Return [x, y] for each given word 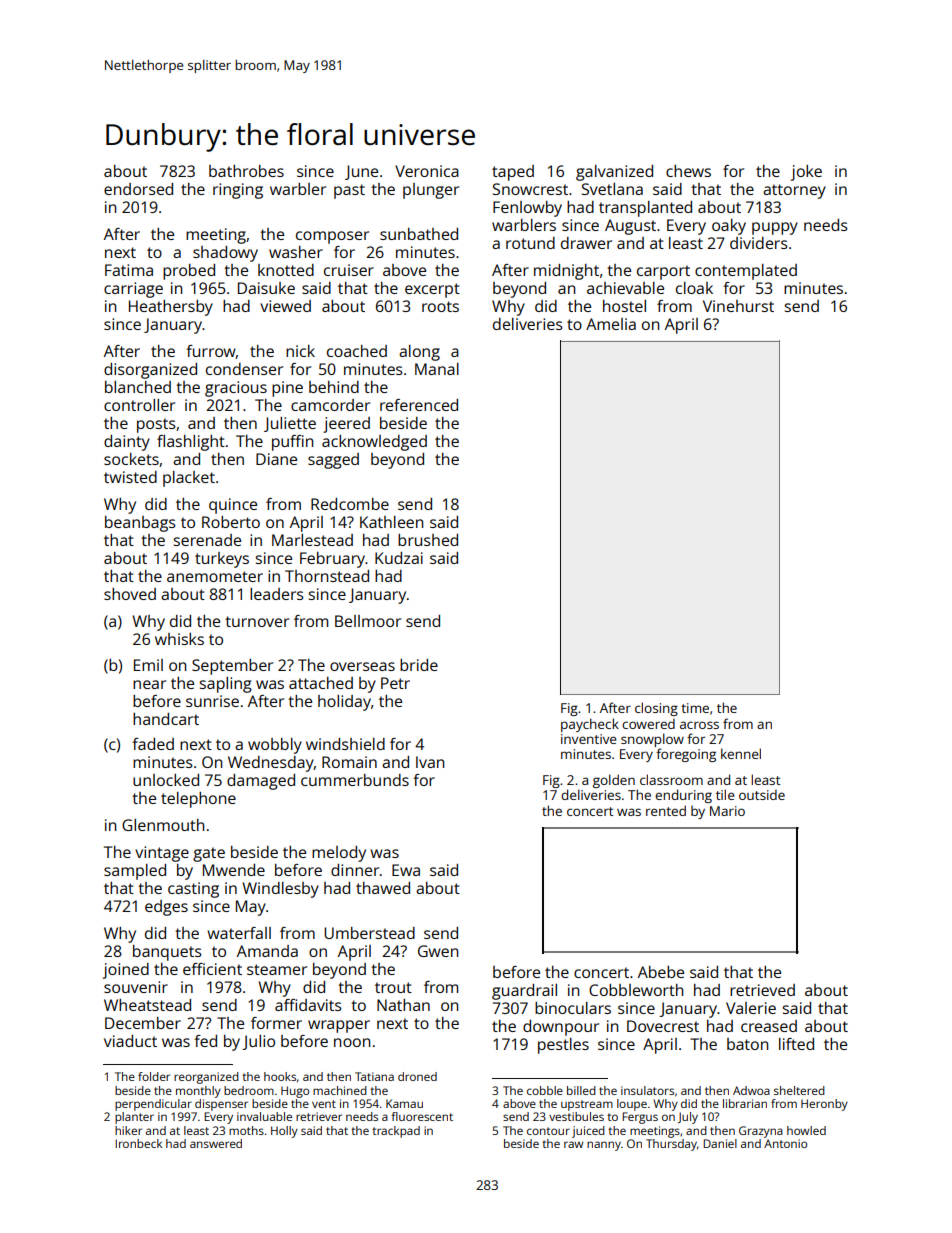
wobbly [275, 746]
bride [419, 665]
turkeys [222, 560]
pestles [563, 1046]
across [699, 725]
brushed [428, 540]
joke [806, 173]
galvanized [614, 173]
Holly [284, 1132]
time [695, 708]
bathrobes [246, 171]
